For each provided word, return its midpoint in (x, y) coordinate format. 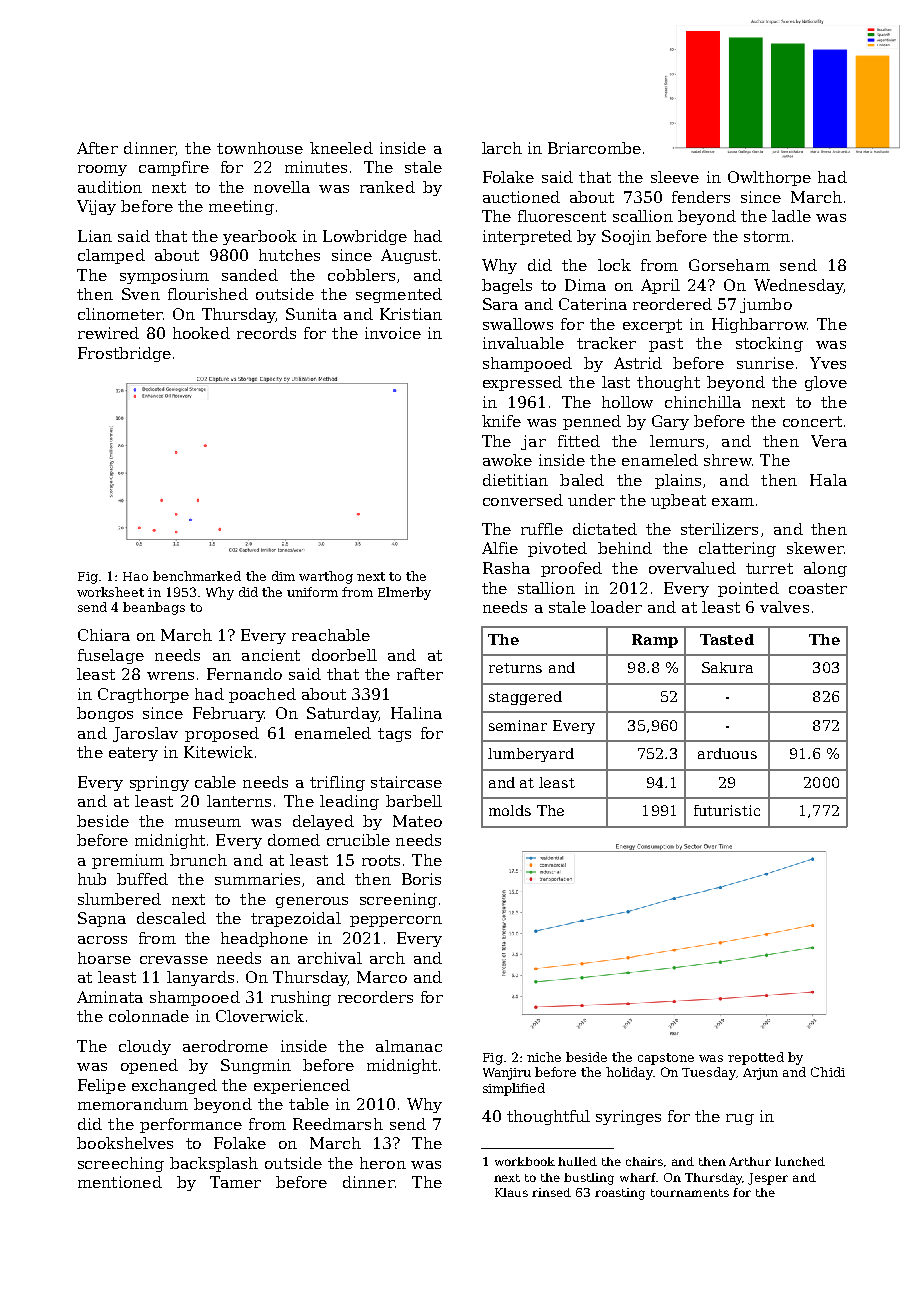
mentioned (120, 1182)
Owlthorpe (769, 178)
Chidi (828, 1072)
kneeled (341, 148)
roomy (102, 170)
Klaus (511, 1192)
